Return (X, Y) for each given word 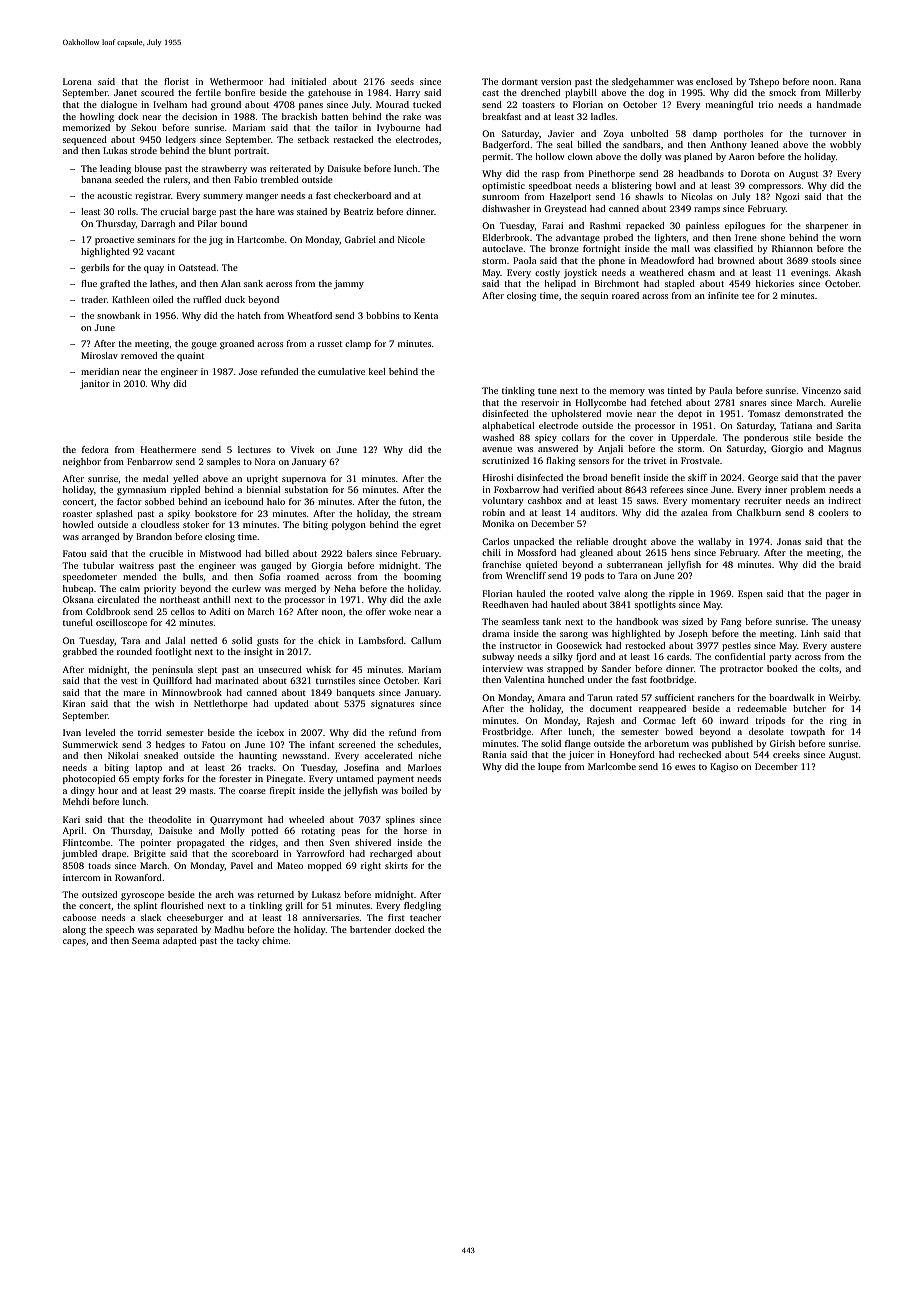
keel (377, 371)
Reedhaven (506, 604)
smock (782, 92)
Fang (731, 622)
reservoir (540, 402)
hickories (775, 283)
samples (223, 462)
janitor (95, 384)
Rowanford (138, 877)
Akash (848, 272)
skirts (396, 865)
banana (96, 179)
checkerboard (362, 195)
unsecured (280, 669)
